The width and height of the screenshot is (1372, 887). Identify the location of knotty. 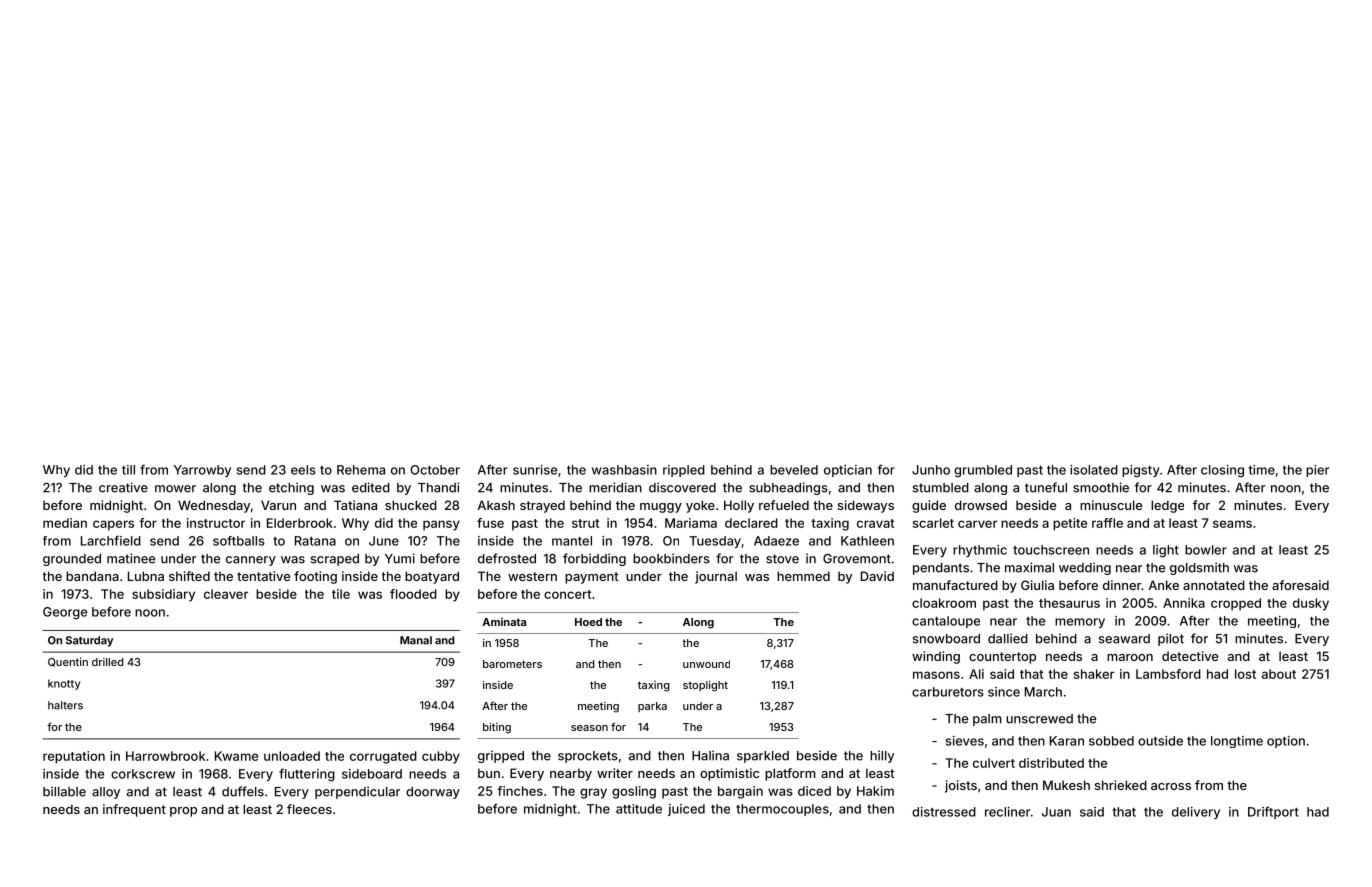
(64, 684).
